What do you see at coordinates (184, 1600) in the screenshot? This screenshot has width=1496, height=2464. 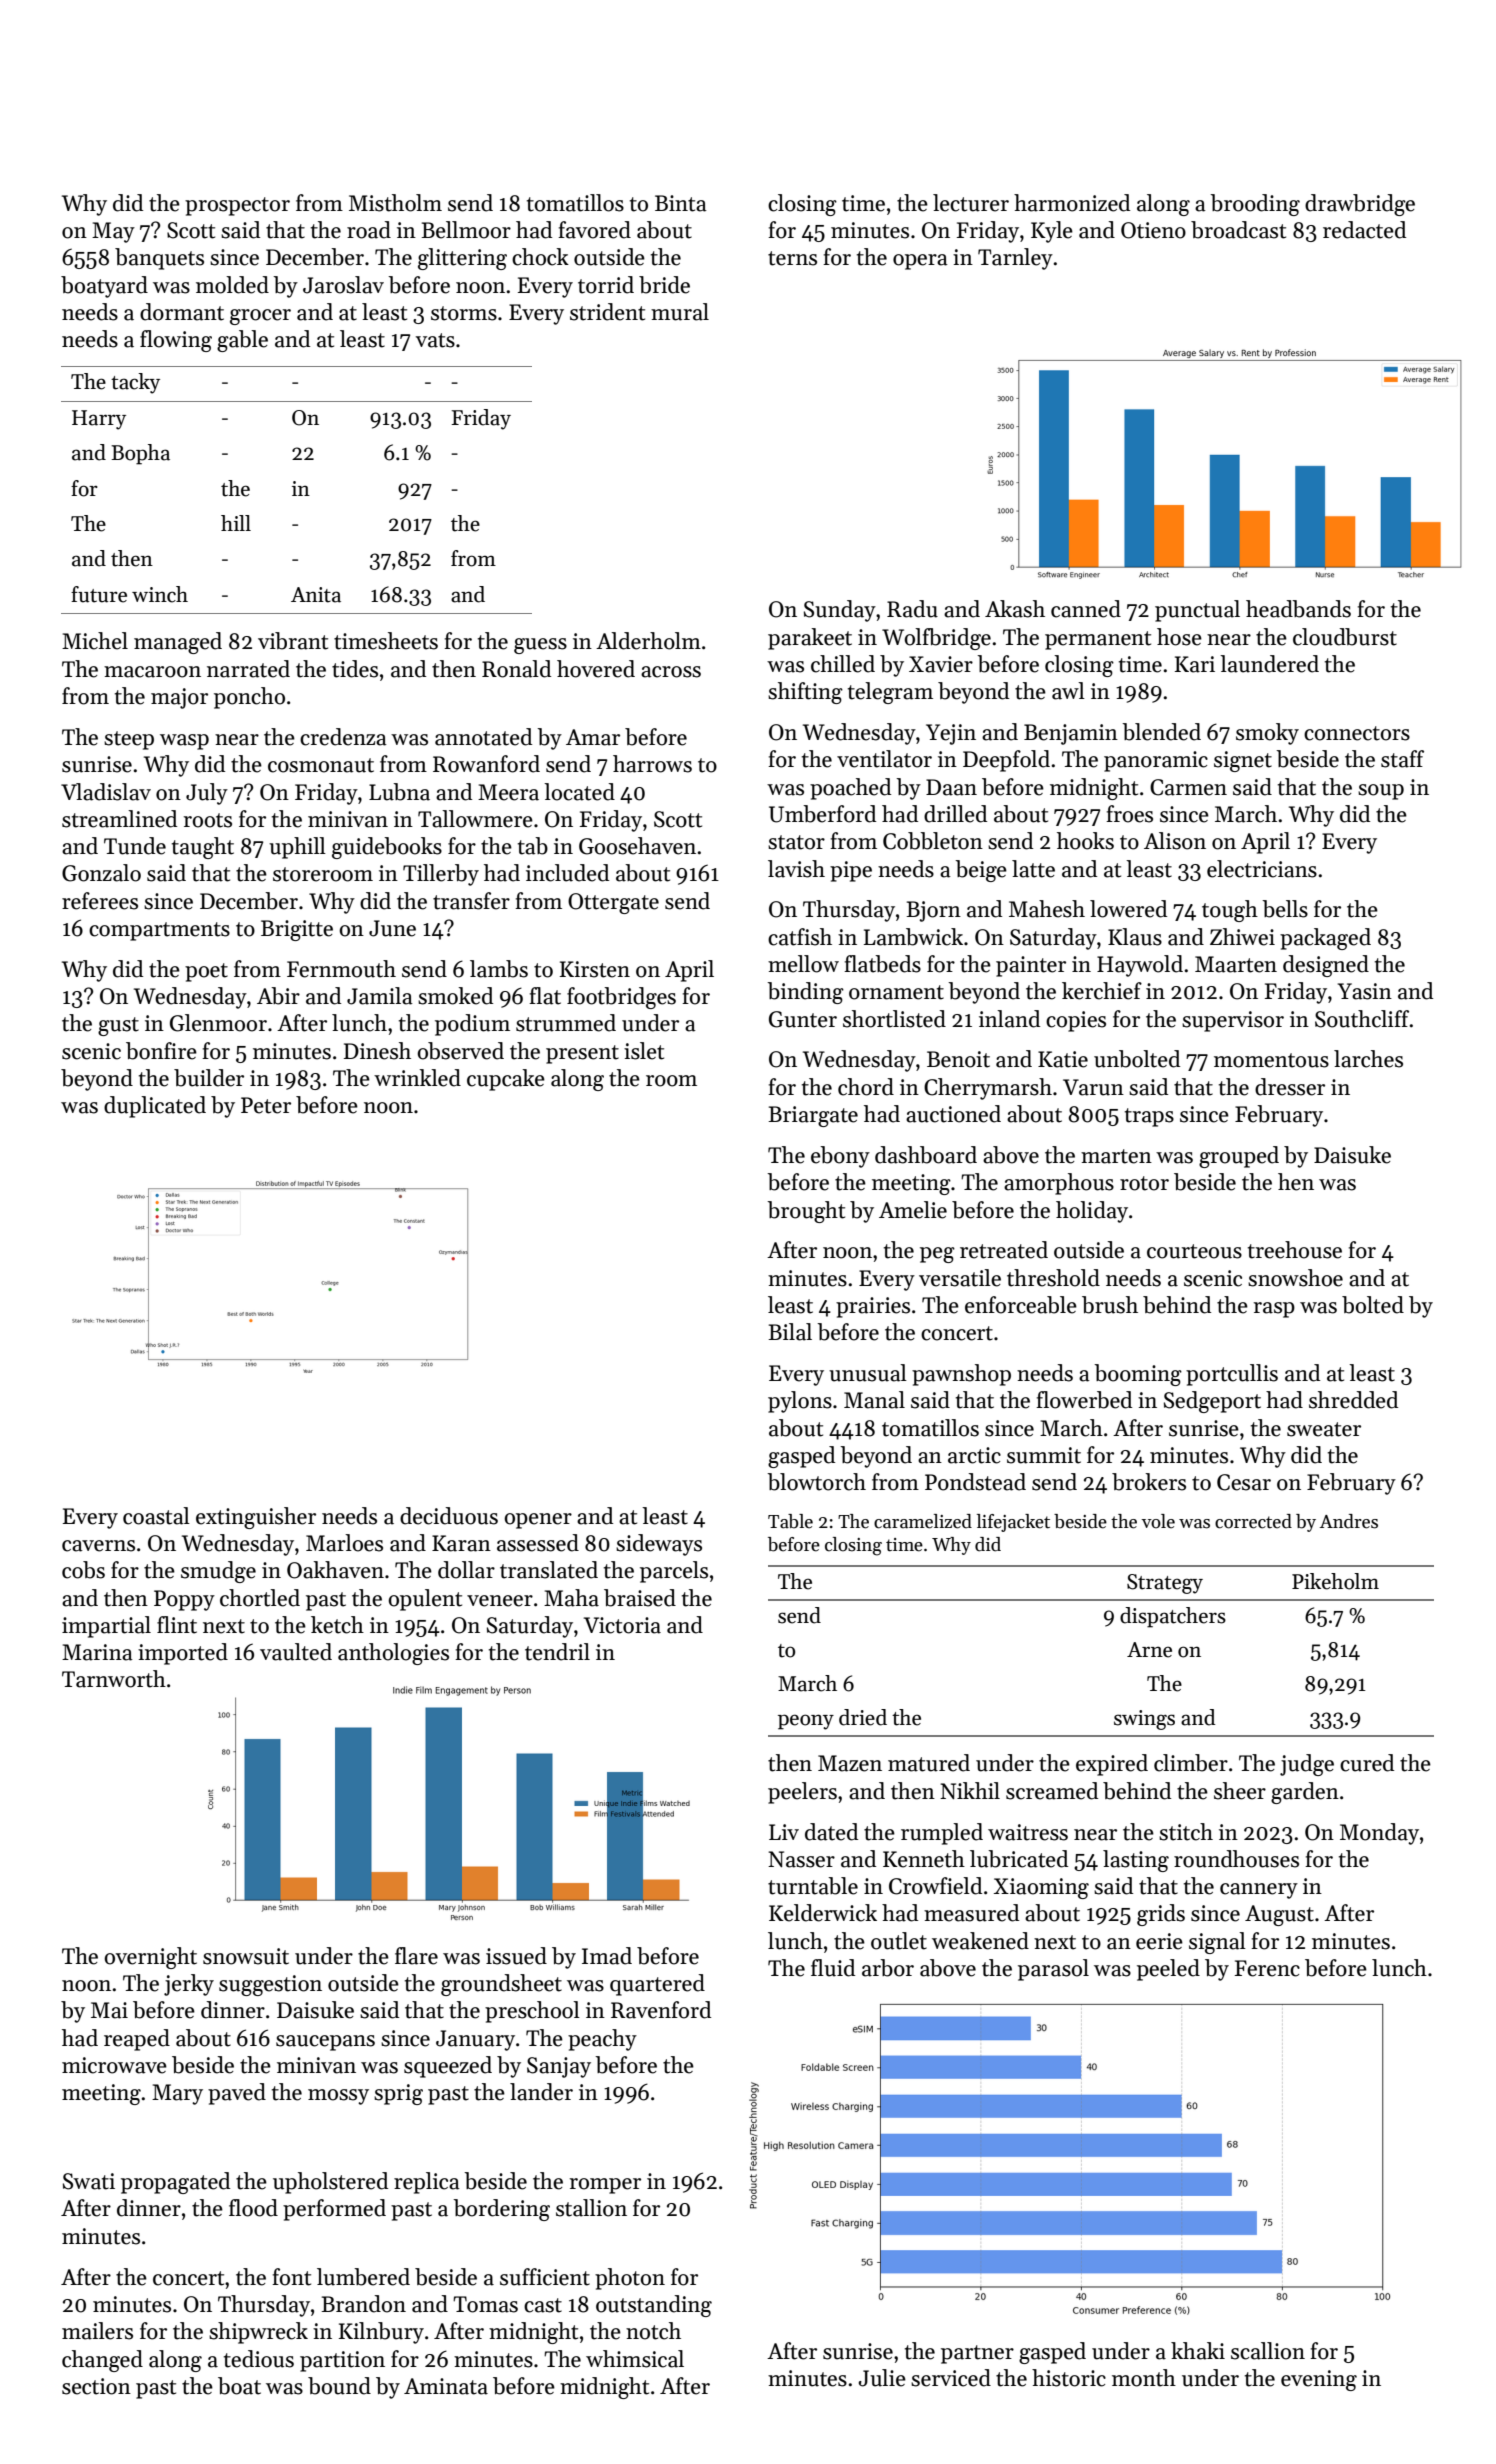 I see `Poppy` at bounding box center [184, 1600].
